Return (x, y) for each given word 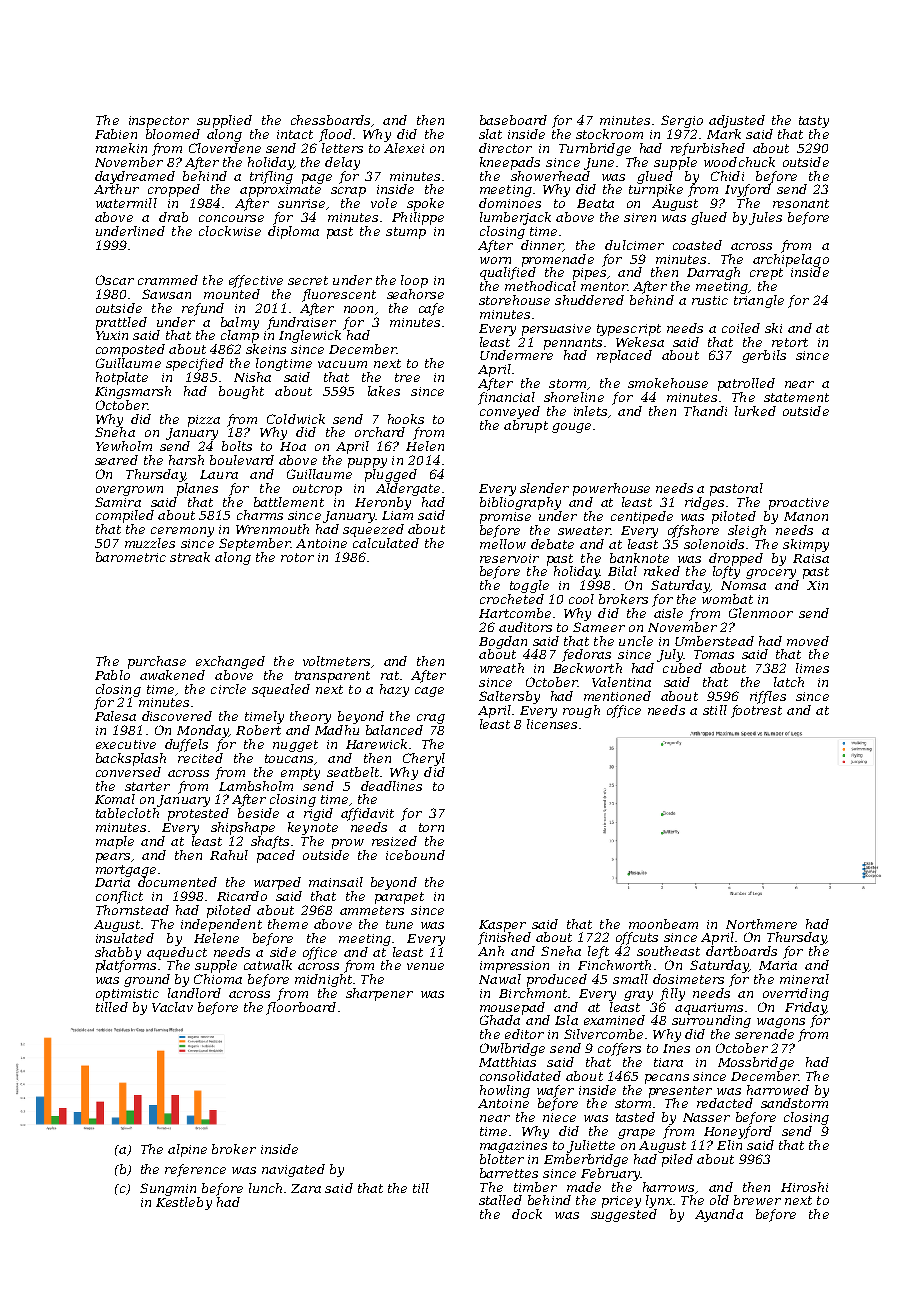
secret (308, 280)
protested (198, 814)
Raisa (811, 558)
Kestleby (184, 1203)
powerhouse (611, 489)
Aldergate (408, 489)
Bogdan (503, 642)
